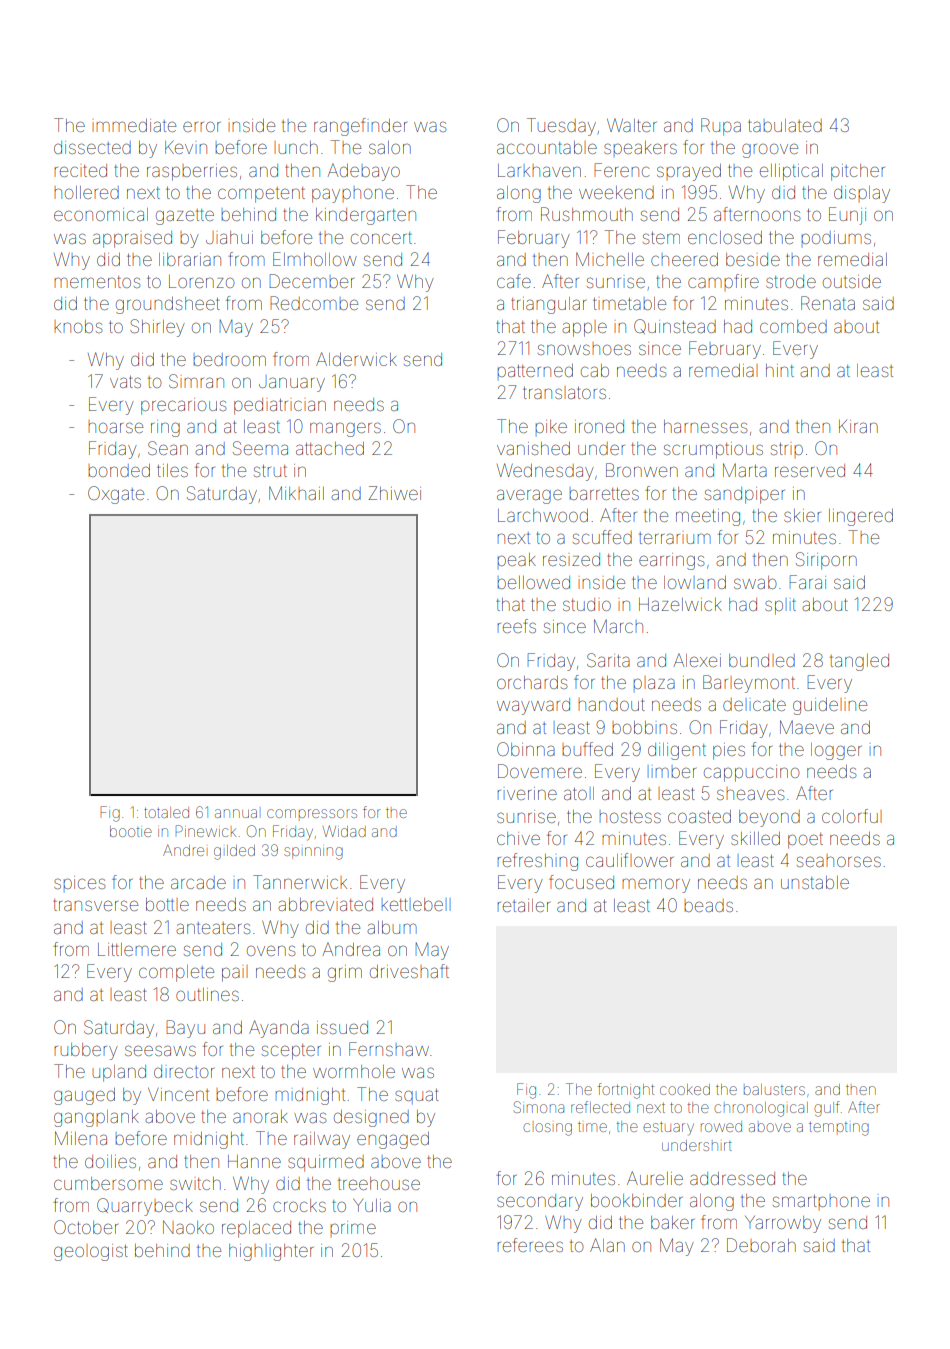 This image has width=950, height=1349. Describe the element at coordinates (101, 214) in the image. I see `economical` at that location.
